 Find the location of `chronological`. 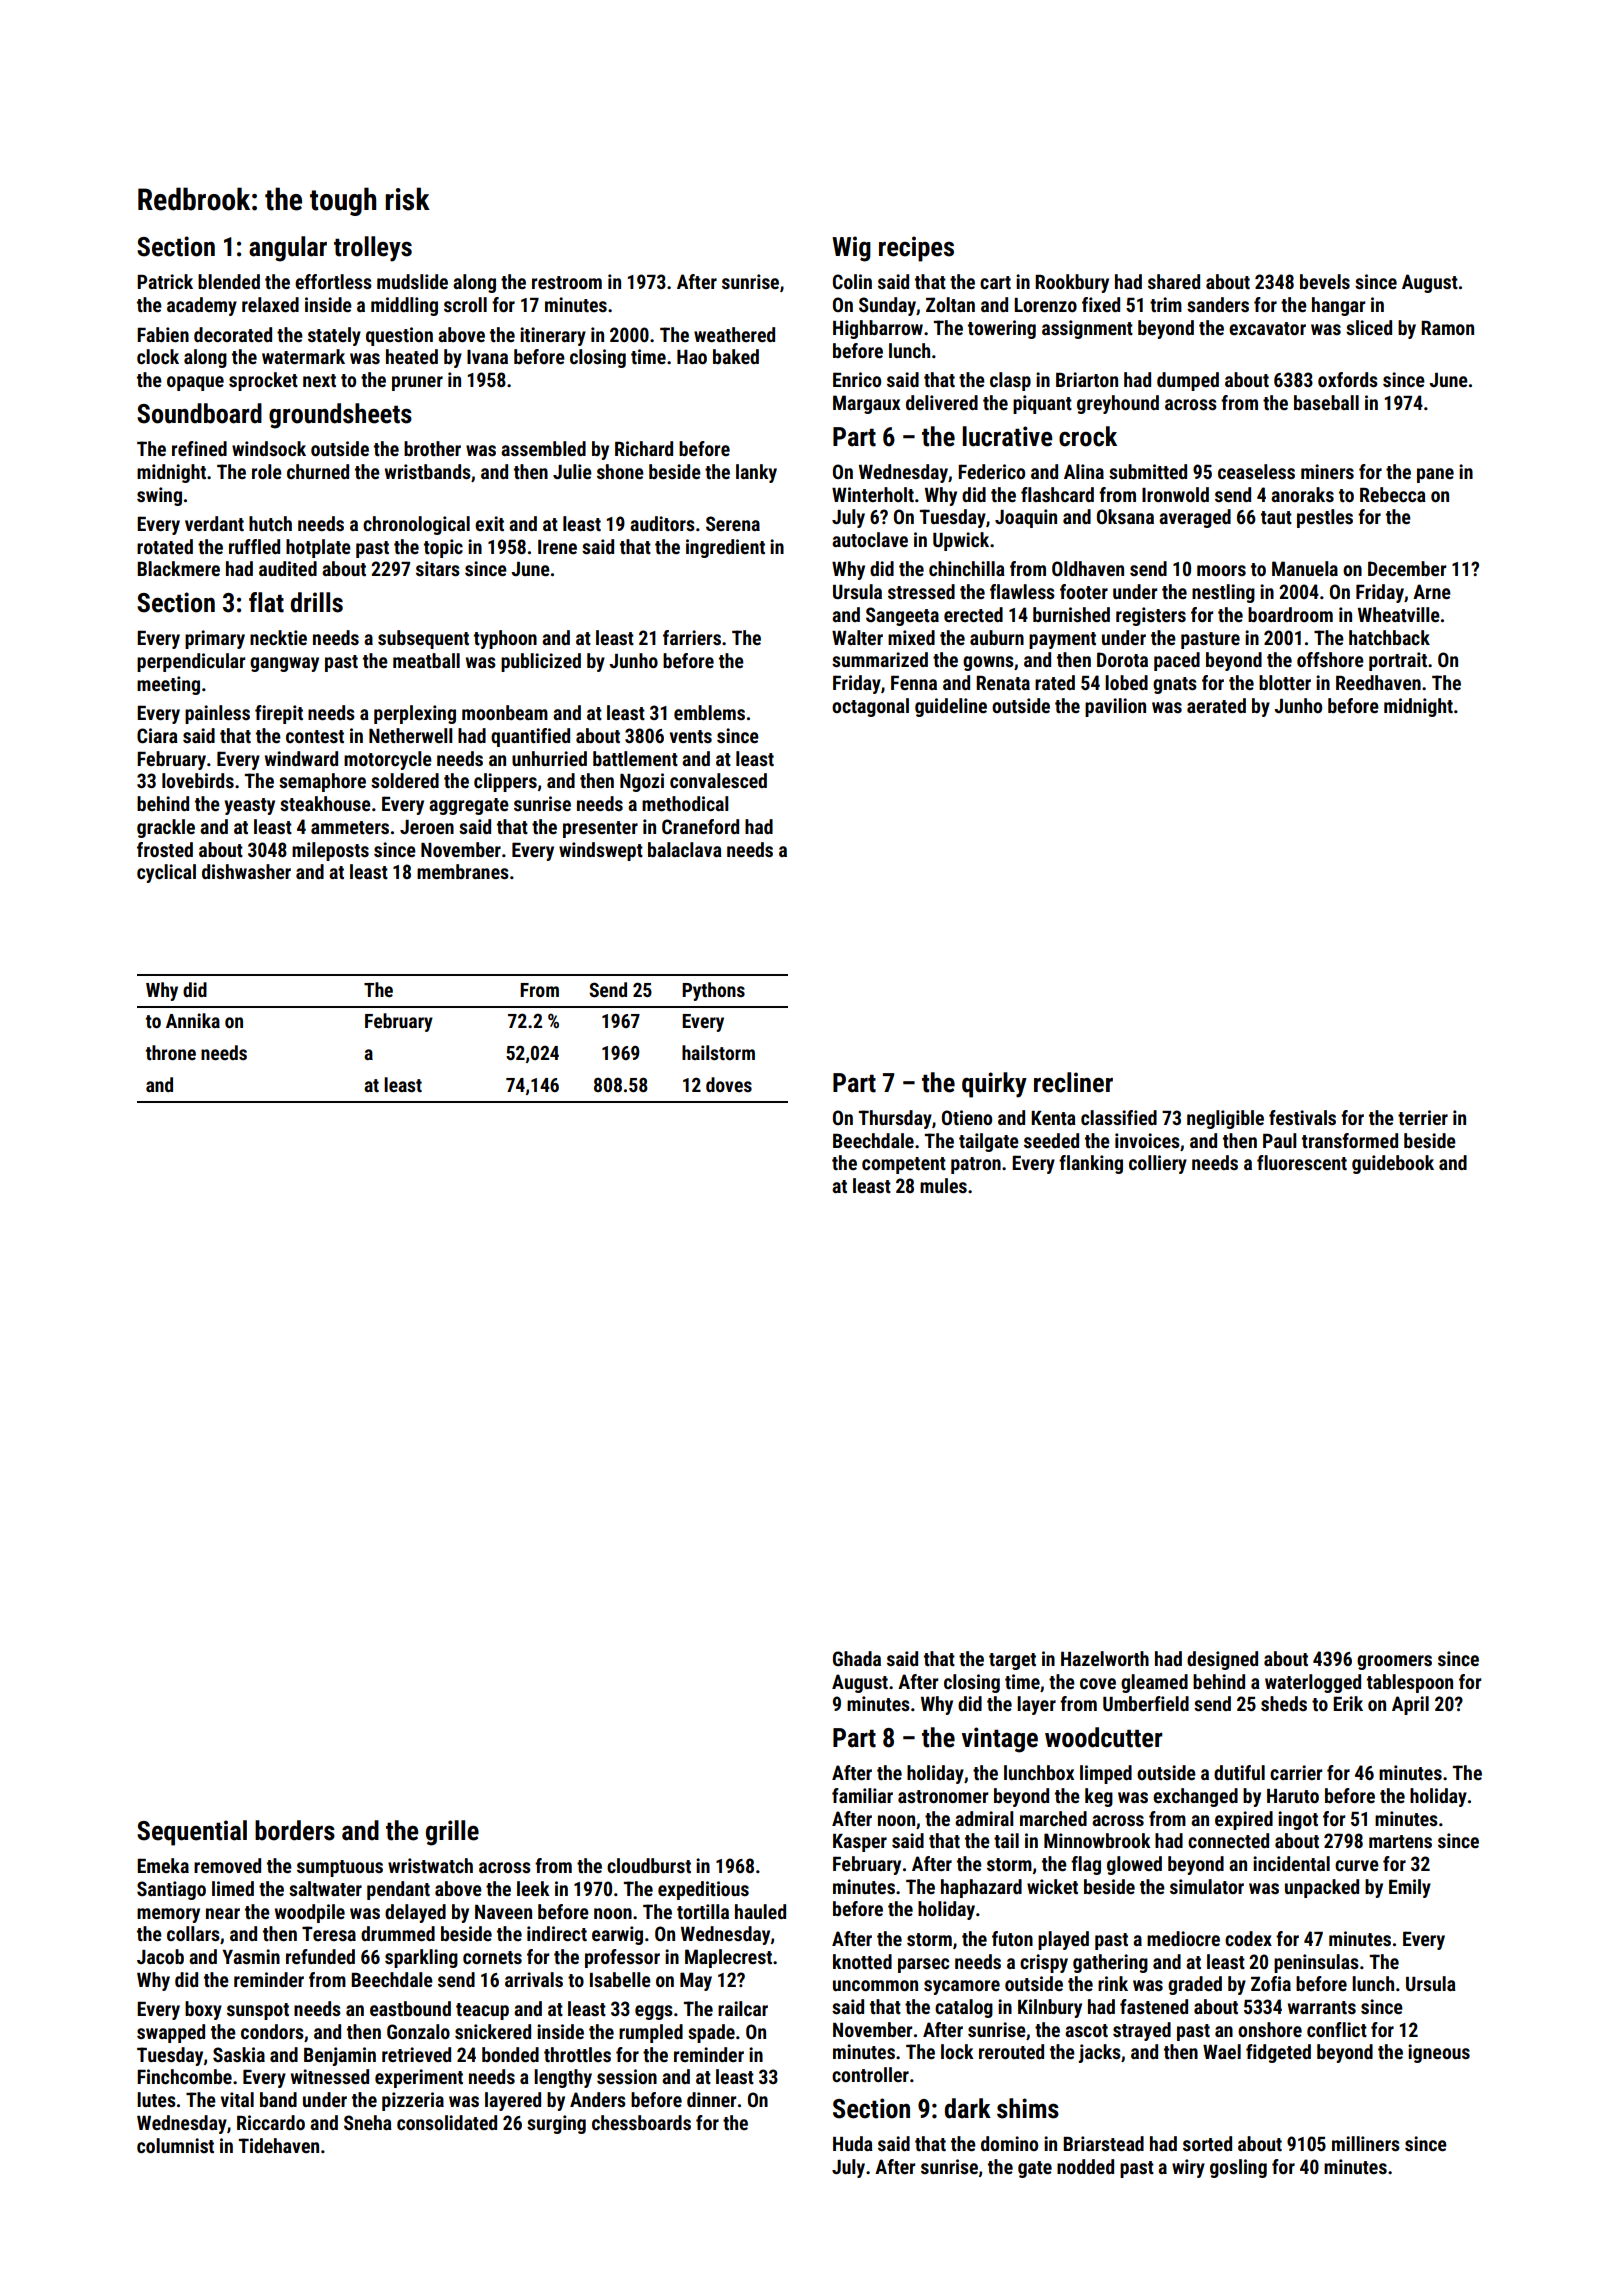

chronological is located at coordinates (416, 525).
